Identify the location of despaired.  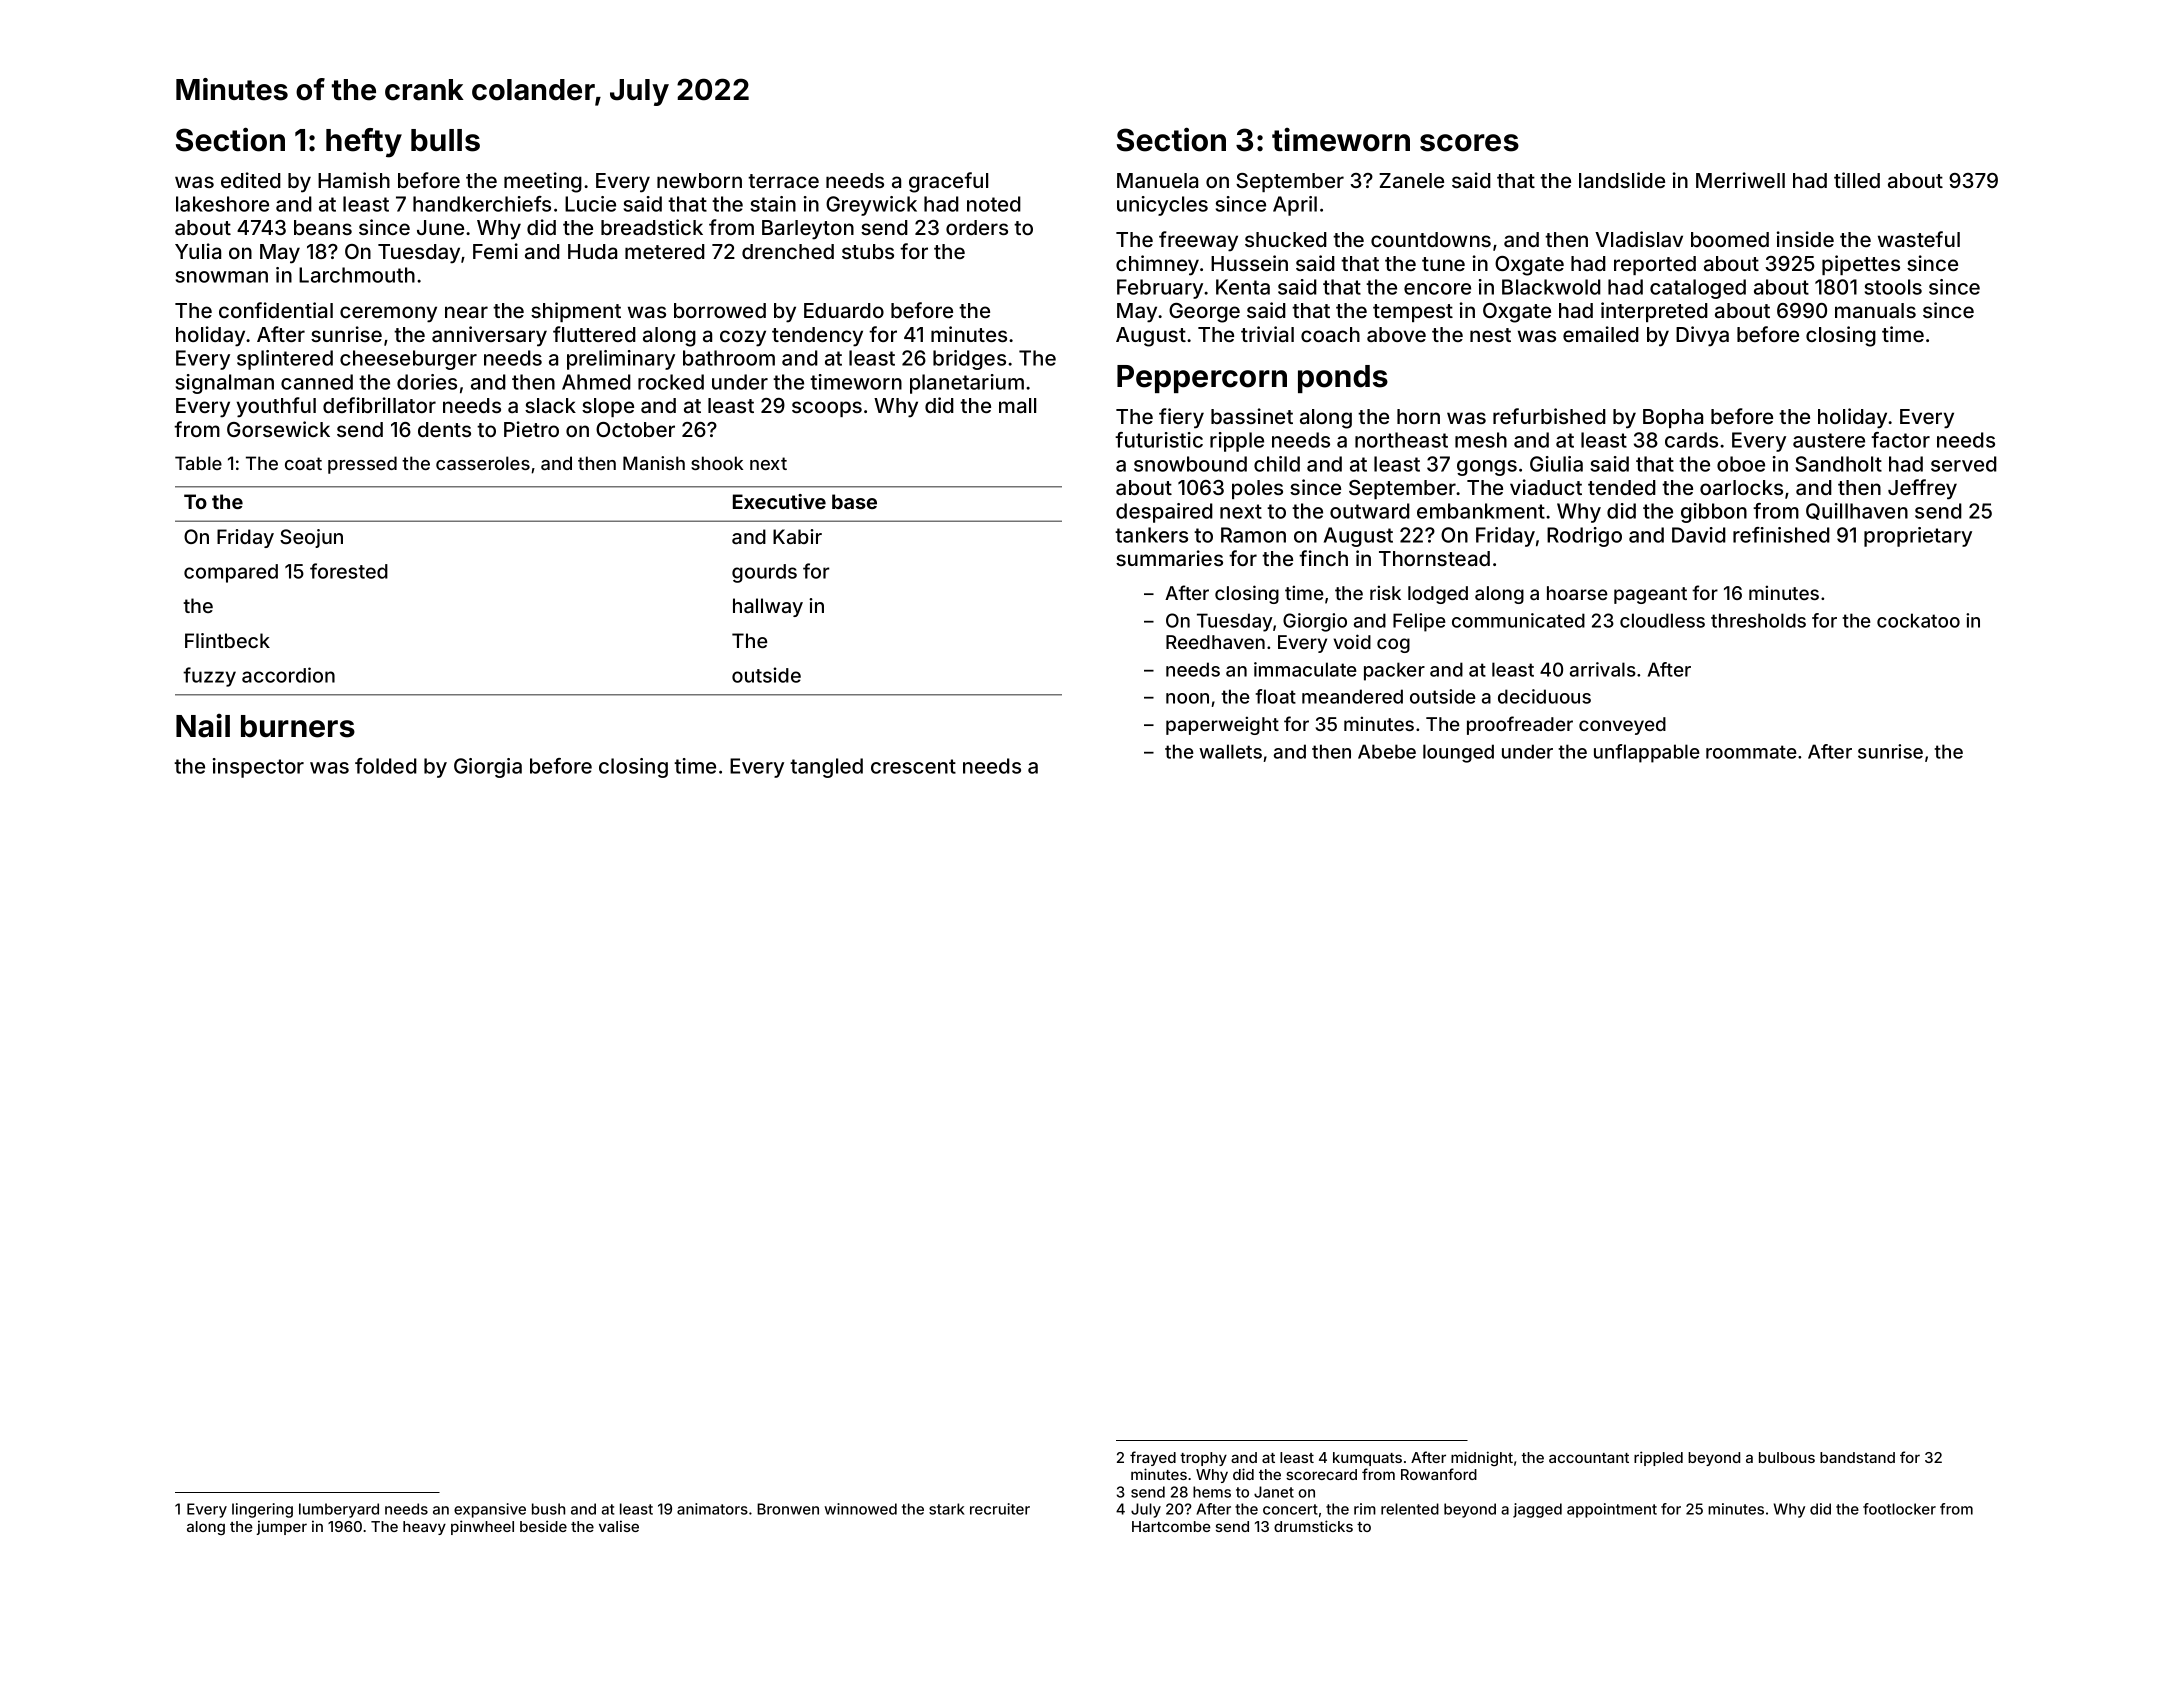
(1164, 513).
